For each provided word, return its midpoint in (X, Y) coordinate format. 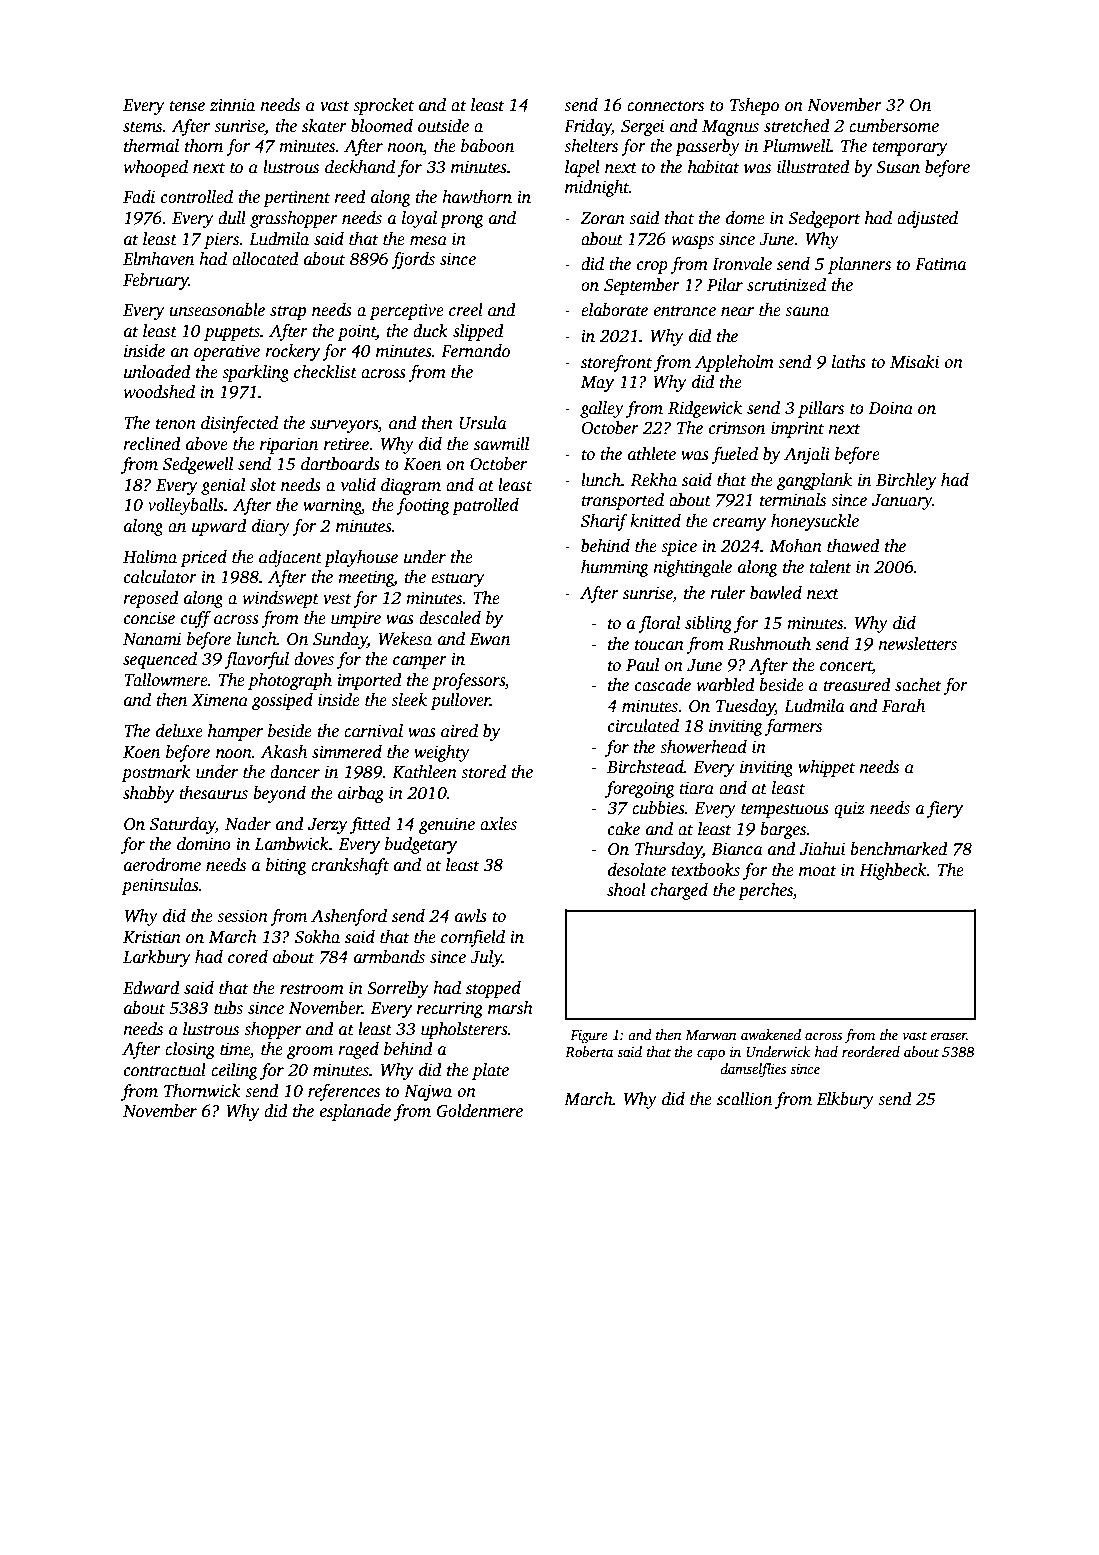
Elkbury (845, 1100)
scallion (744, 1099)
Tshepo (754, 106)
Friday (588, 127)
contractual (165, 1070)
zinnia (232, 105)
